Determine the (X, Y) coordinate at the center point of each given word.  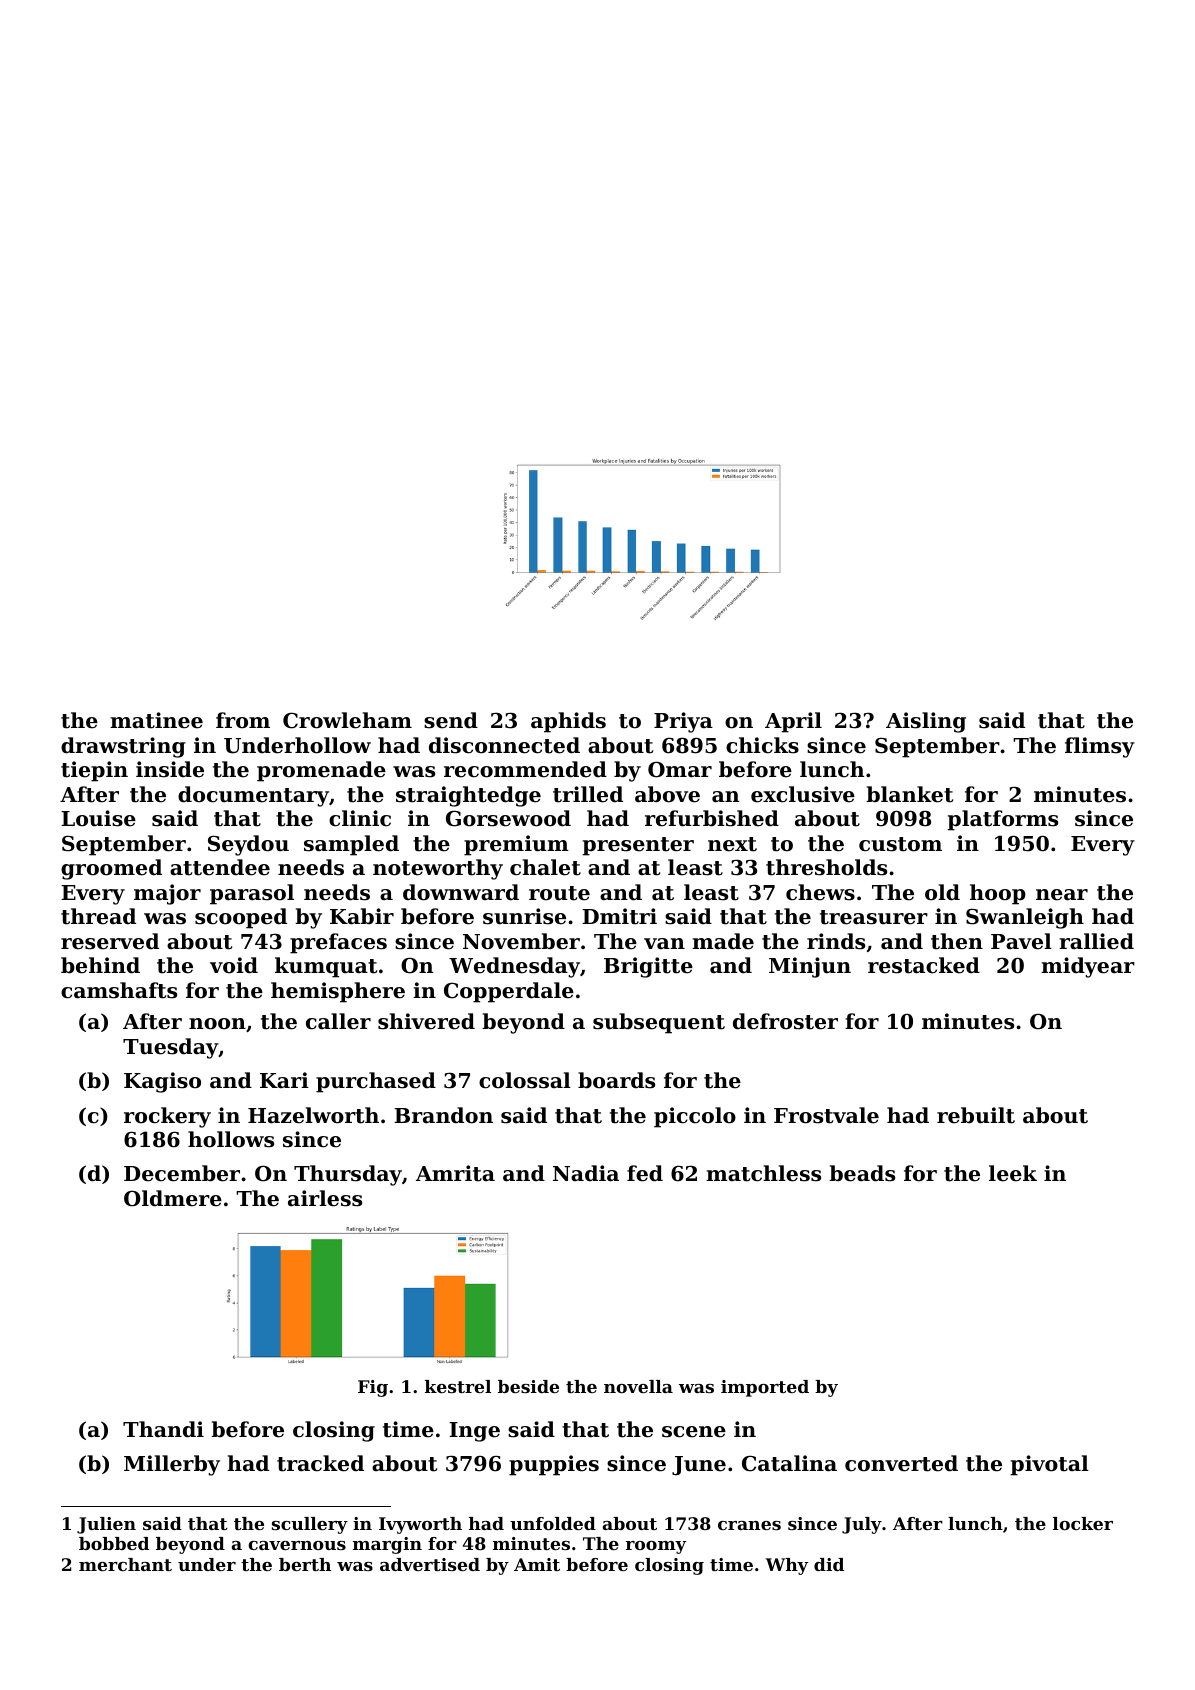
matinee (156, 720)
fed (645, 1173)
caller (338, 1021)
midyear (1088, 967)
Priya (683, 722)
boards (616, 1080)
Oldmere (173, 1198)
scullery (310, 1525)
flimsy (1100, 747)
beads (862, 1173)
